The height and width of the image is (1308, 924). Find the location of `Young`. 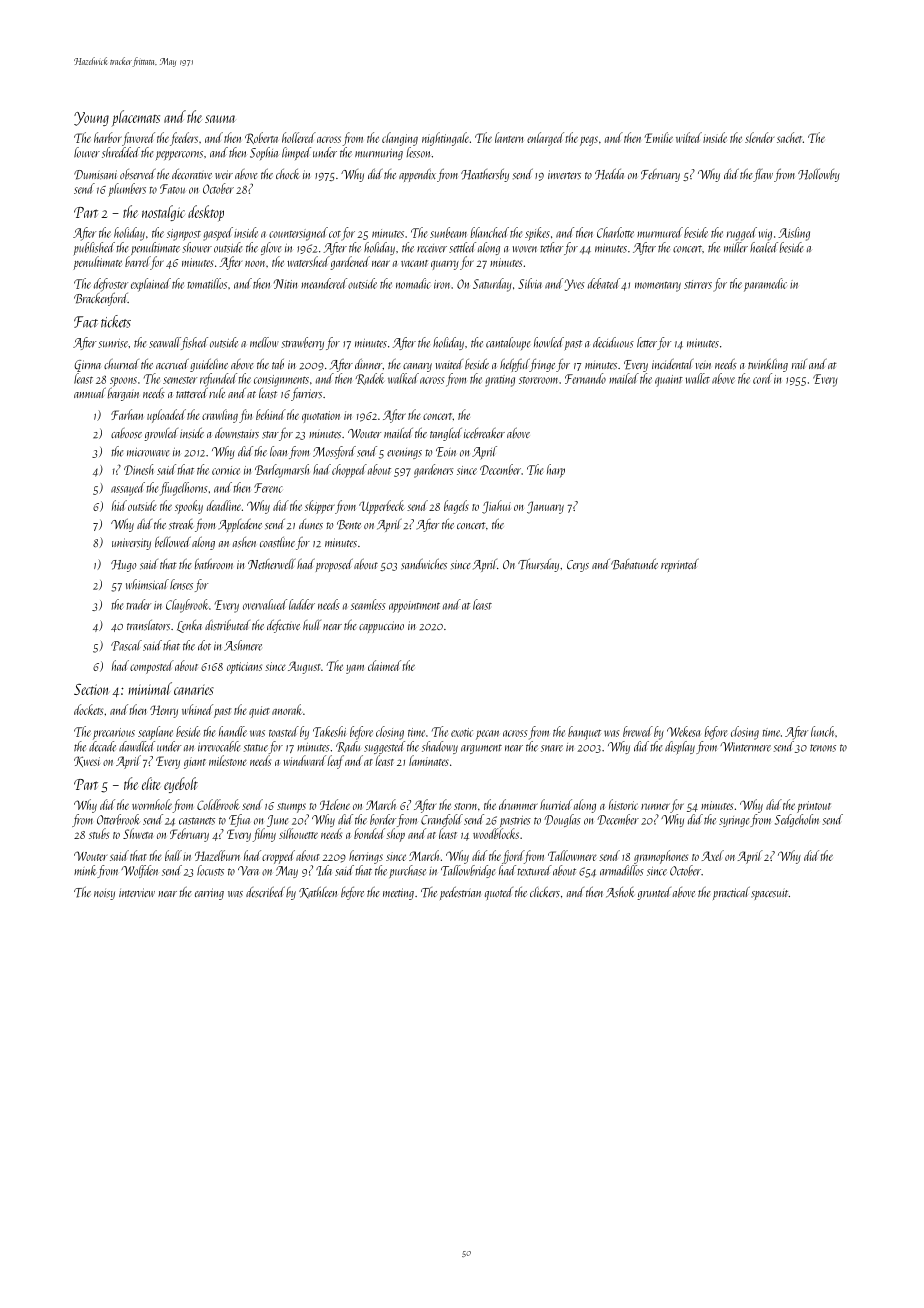

Young is located at coordinates (91, 119).
